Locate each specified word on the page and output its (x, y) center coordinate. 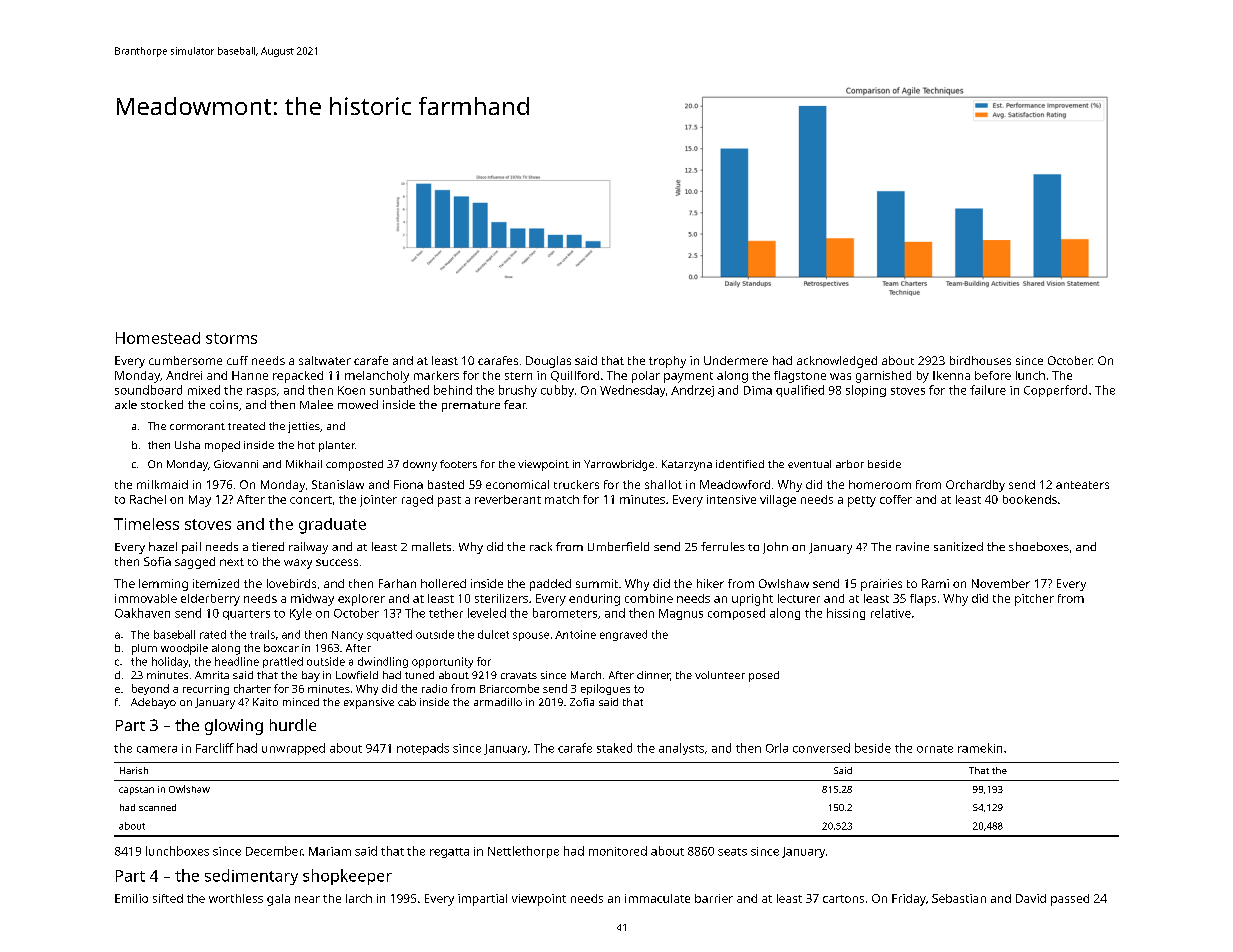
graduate (332, 526)
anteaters (1082, 485)
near (307, 899)
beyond (150, 689)
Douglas (548, 362)
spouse (531, 636)
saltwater (325, 360)
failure (988, 390)
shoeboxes (1039, 546)
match (562, 499)
